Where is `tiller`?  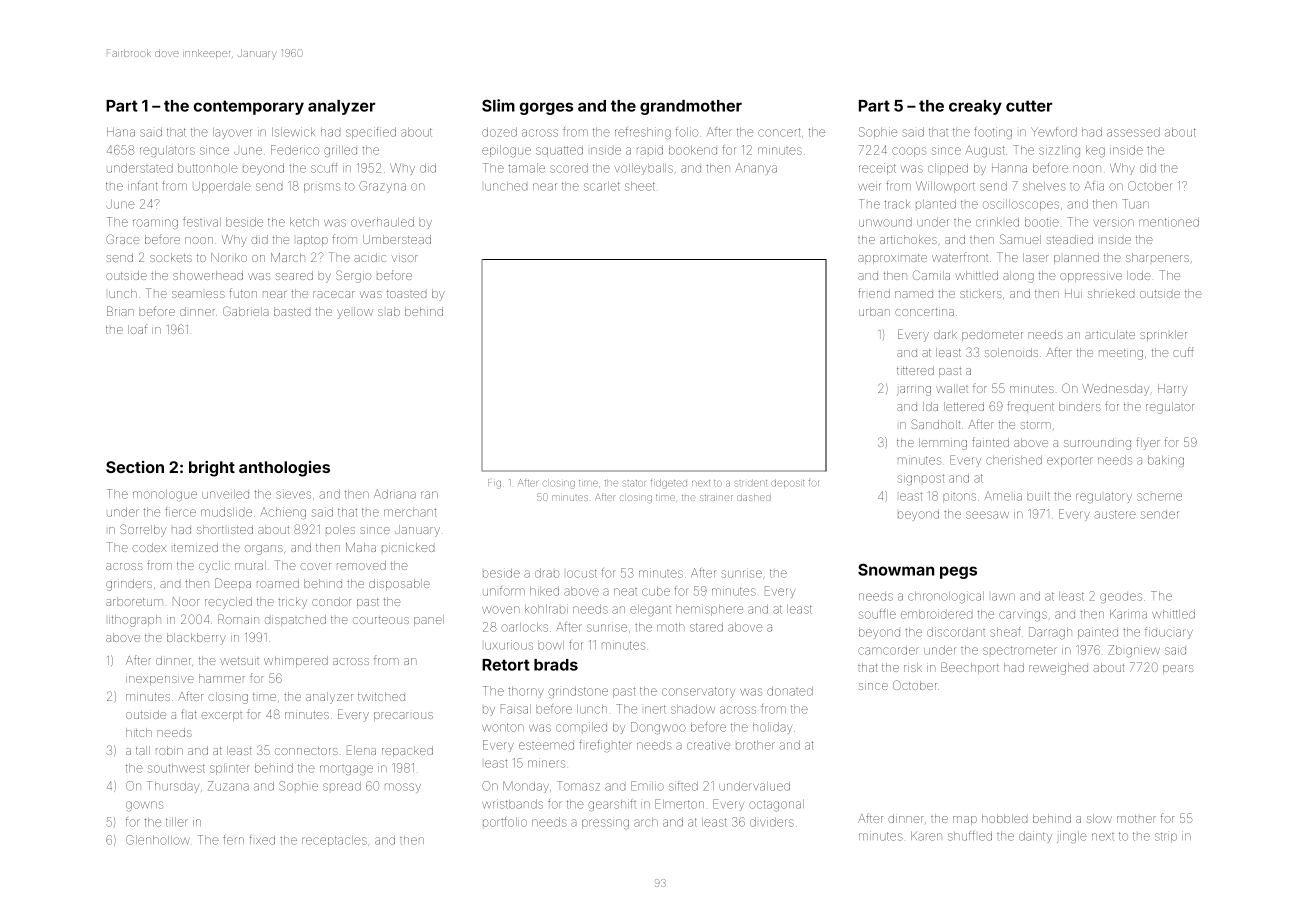
tiller is located at coordinates (177, 822).
